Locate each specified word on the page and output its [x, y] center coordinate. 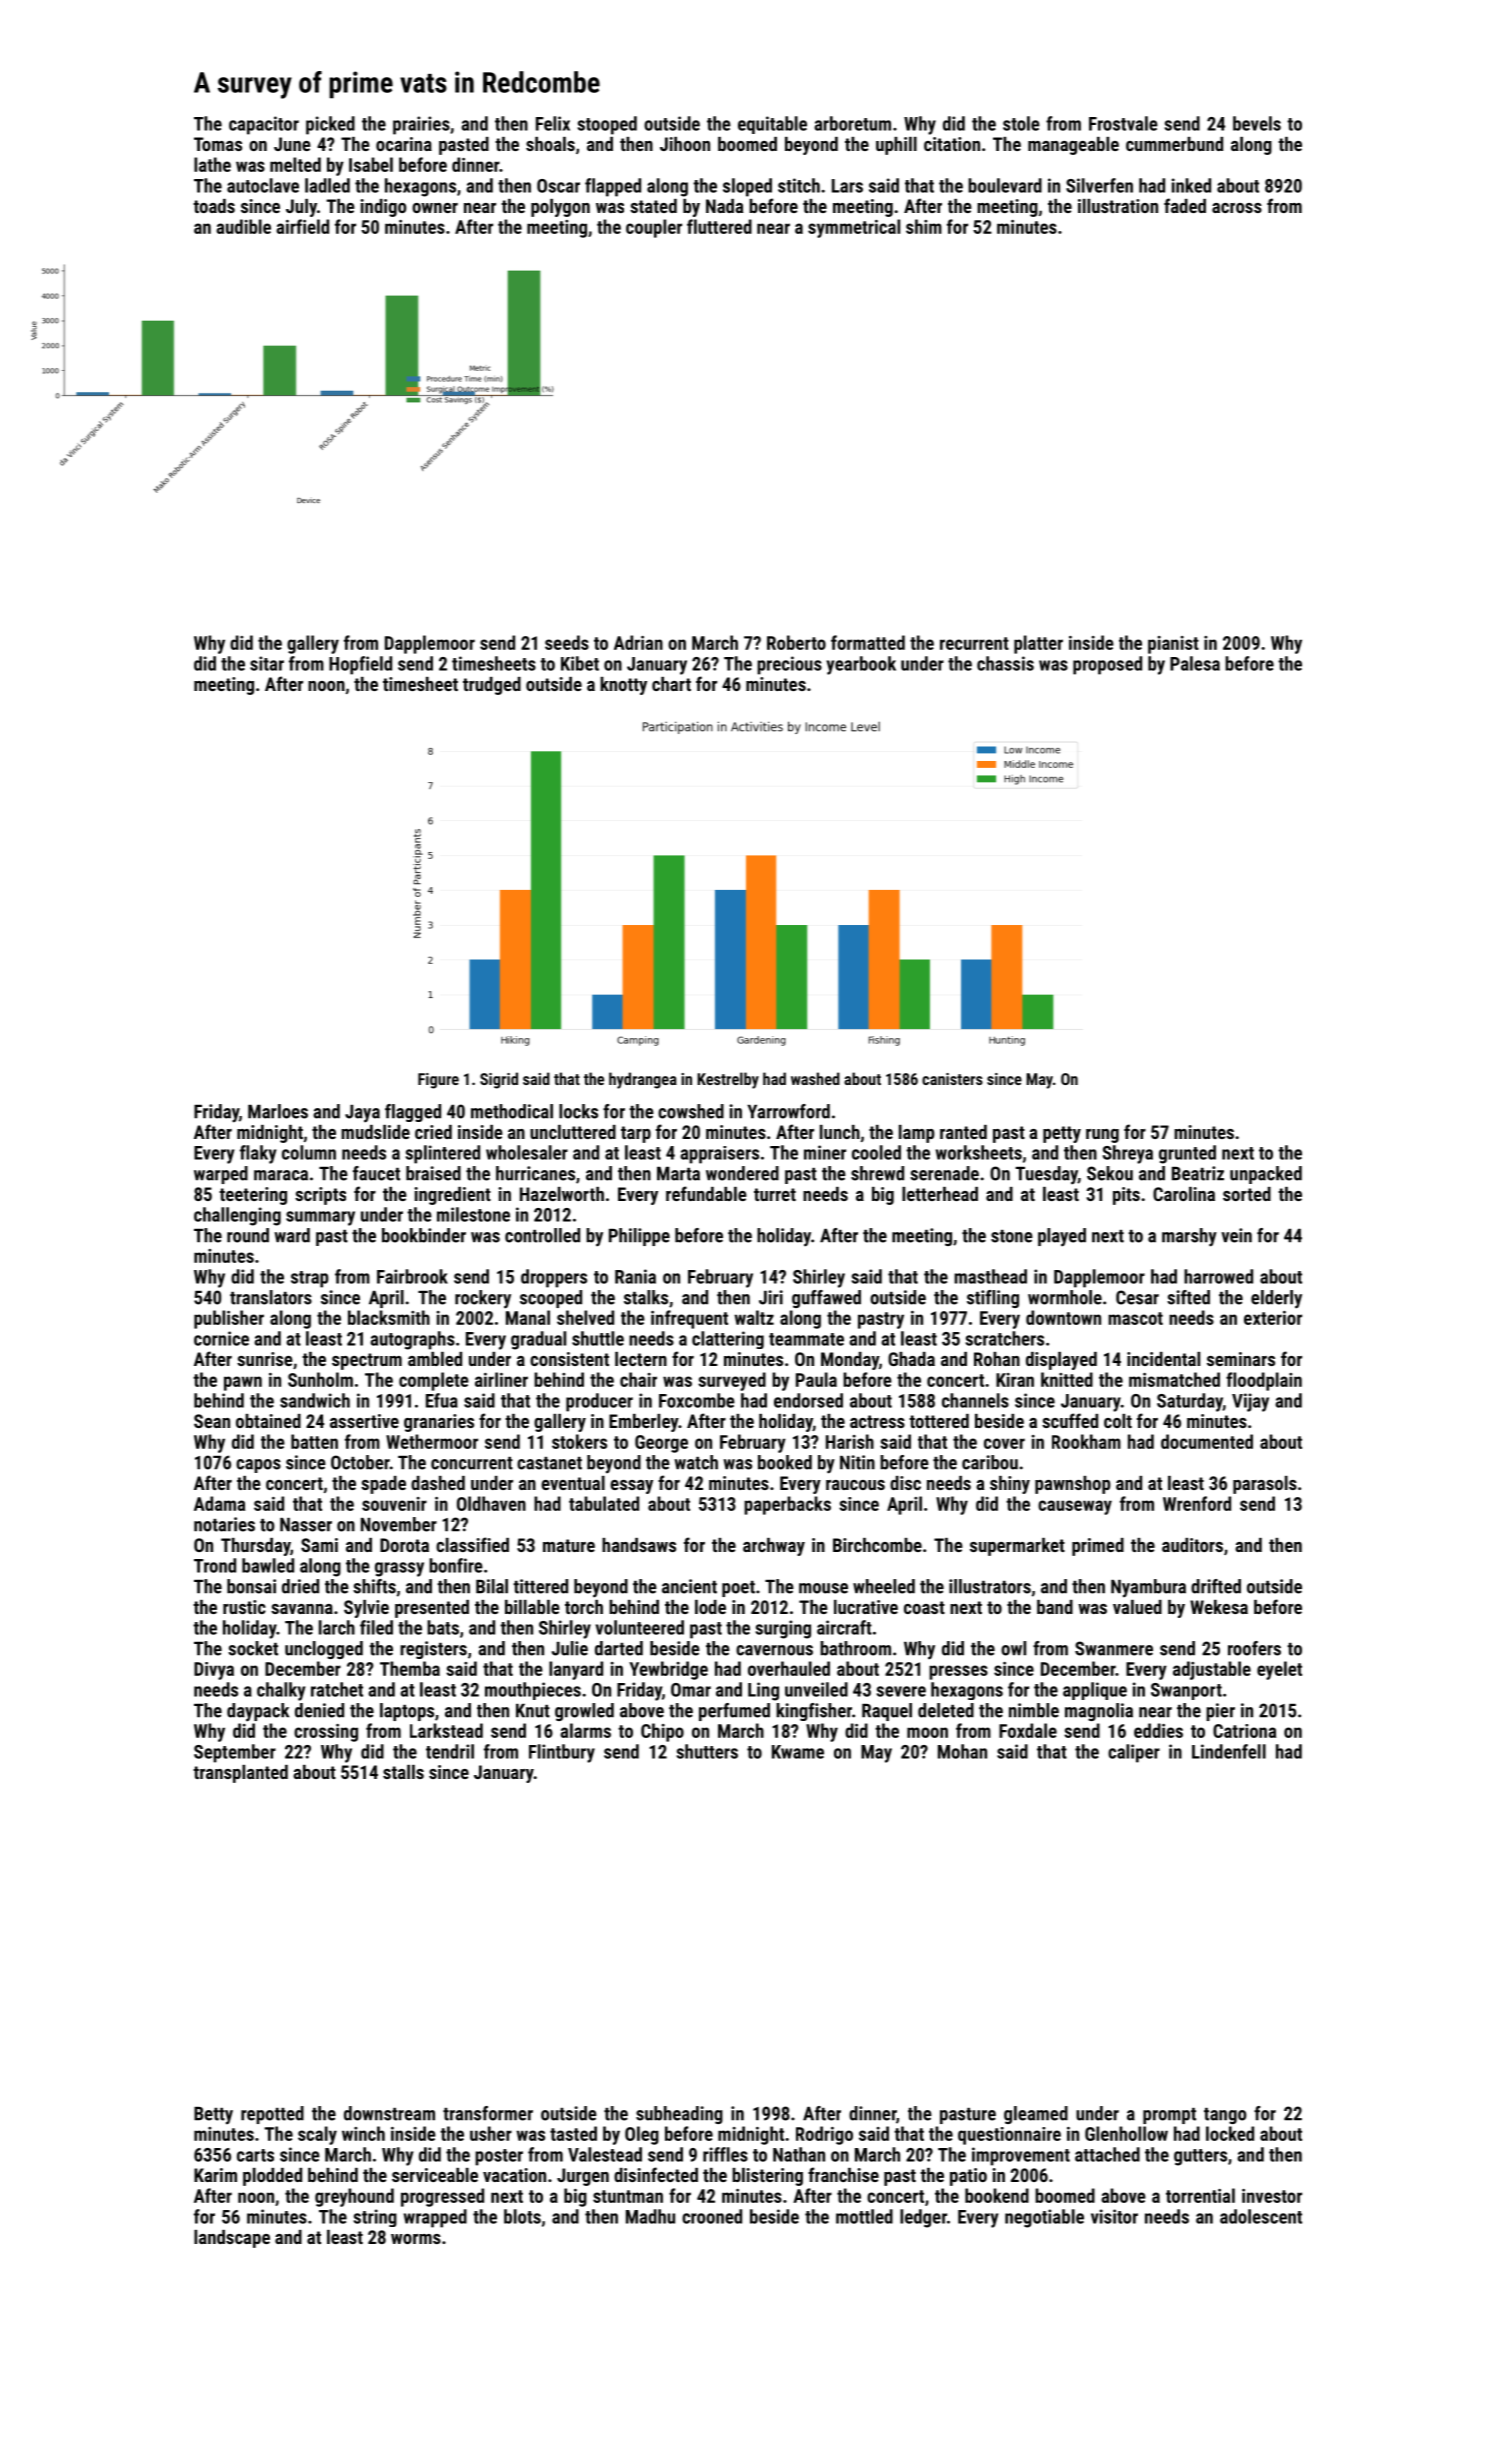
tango [1225, 2116]
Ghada [911, 1359]
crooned [712, 2216]
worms [416, 2239]
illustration [1118, 206]
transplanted [240, 1774]
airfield [302, 226]
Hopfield [360, 665]
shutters [707, 1751]
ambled [435, 1359]
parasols [1265, 1485]
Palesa [1195, 663]
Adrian [638, 642]
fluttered [719, 226]
